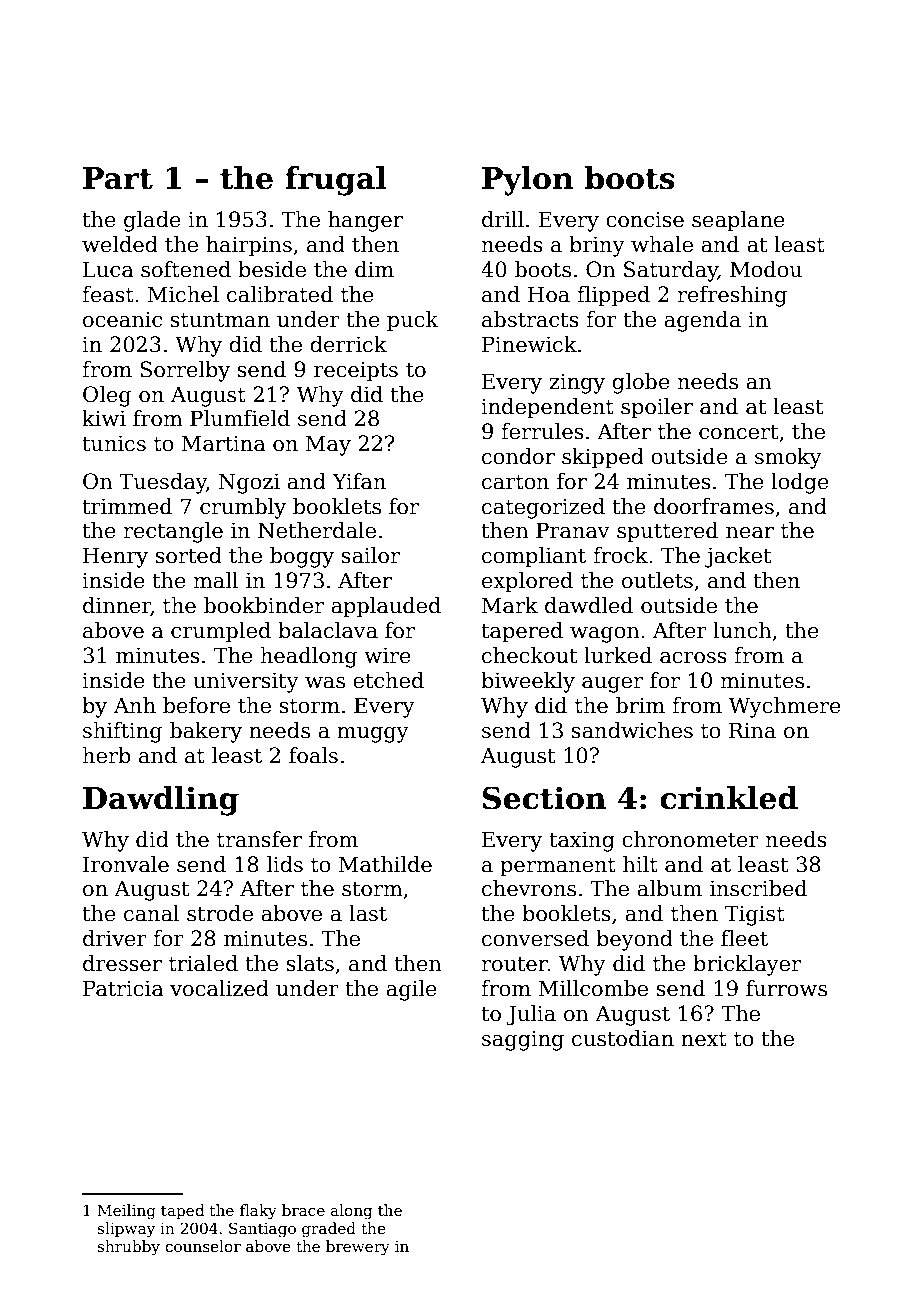 Image resolution: width=924 pixels, height=1311 pixels. What do you see at coordinates (115, 557) in the screenshot?
I see `Henry` at bounding box center [115, 557].
